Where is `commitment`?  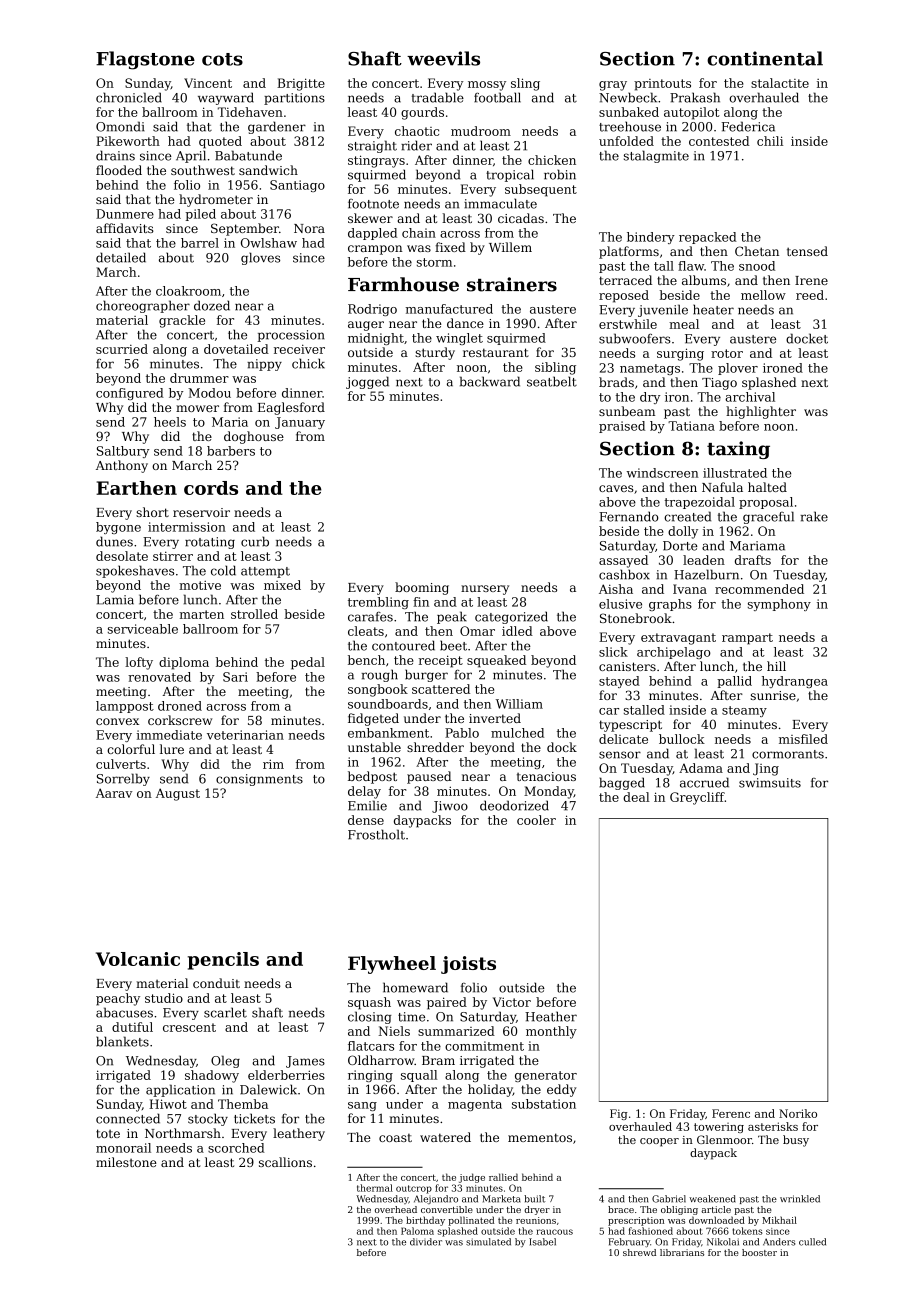 commitment is located at coordinates (484, 1046).
